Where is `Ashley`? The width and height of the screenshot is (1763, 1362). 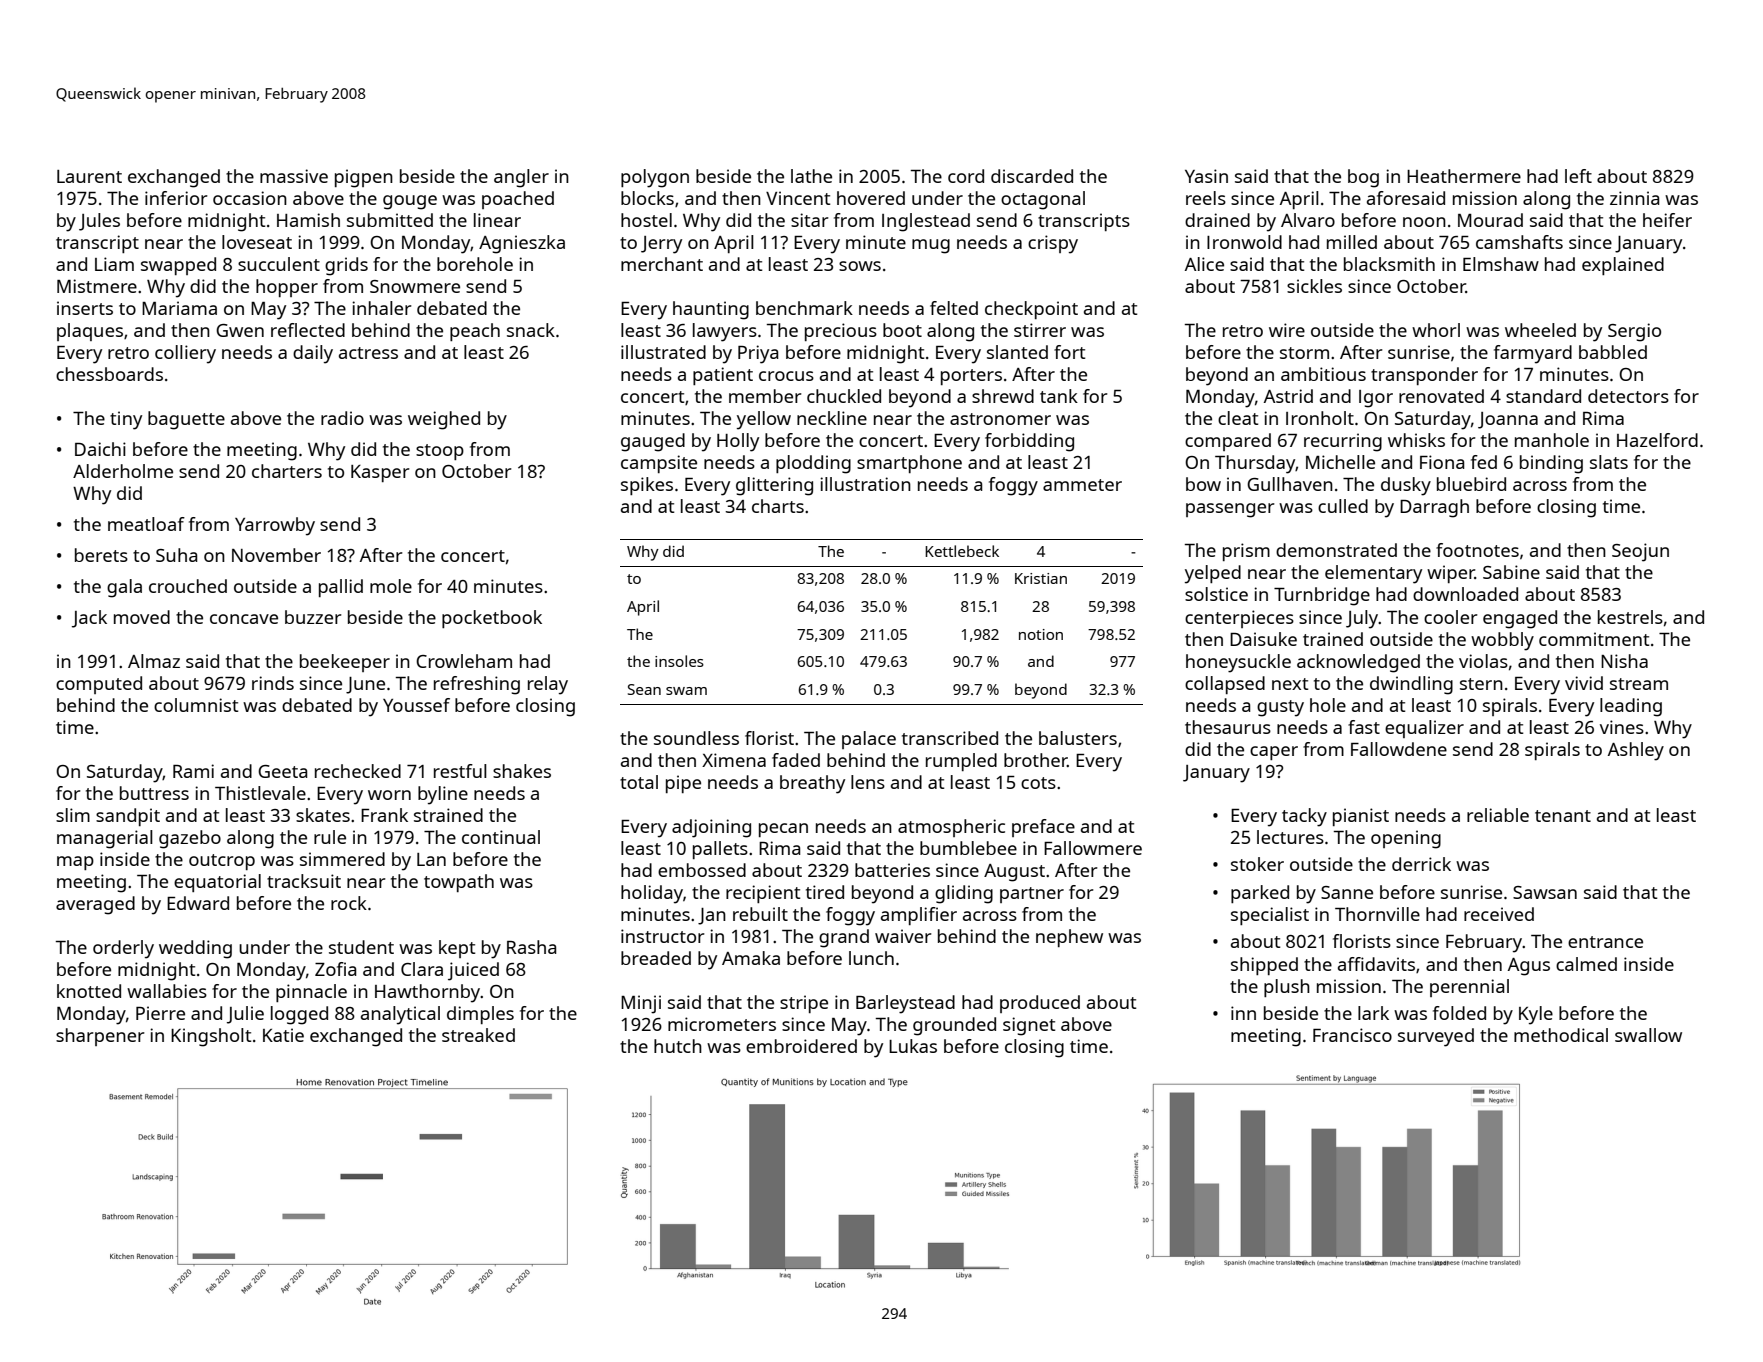 Ashley is located at coordinates (1636, 751).
